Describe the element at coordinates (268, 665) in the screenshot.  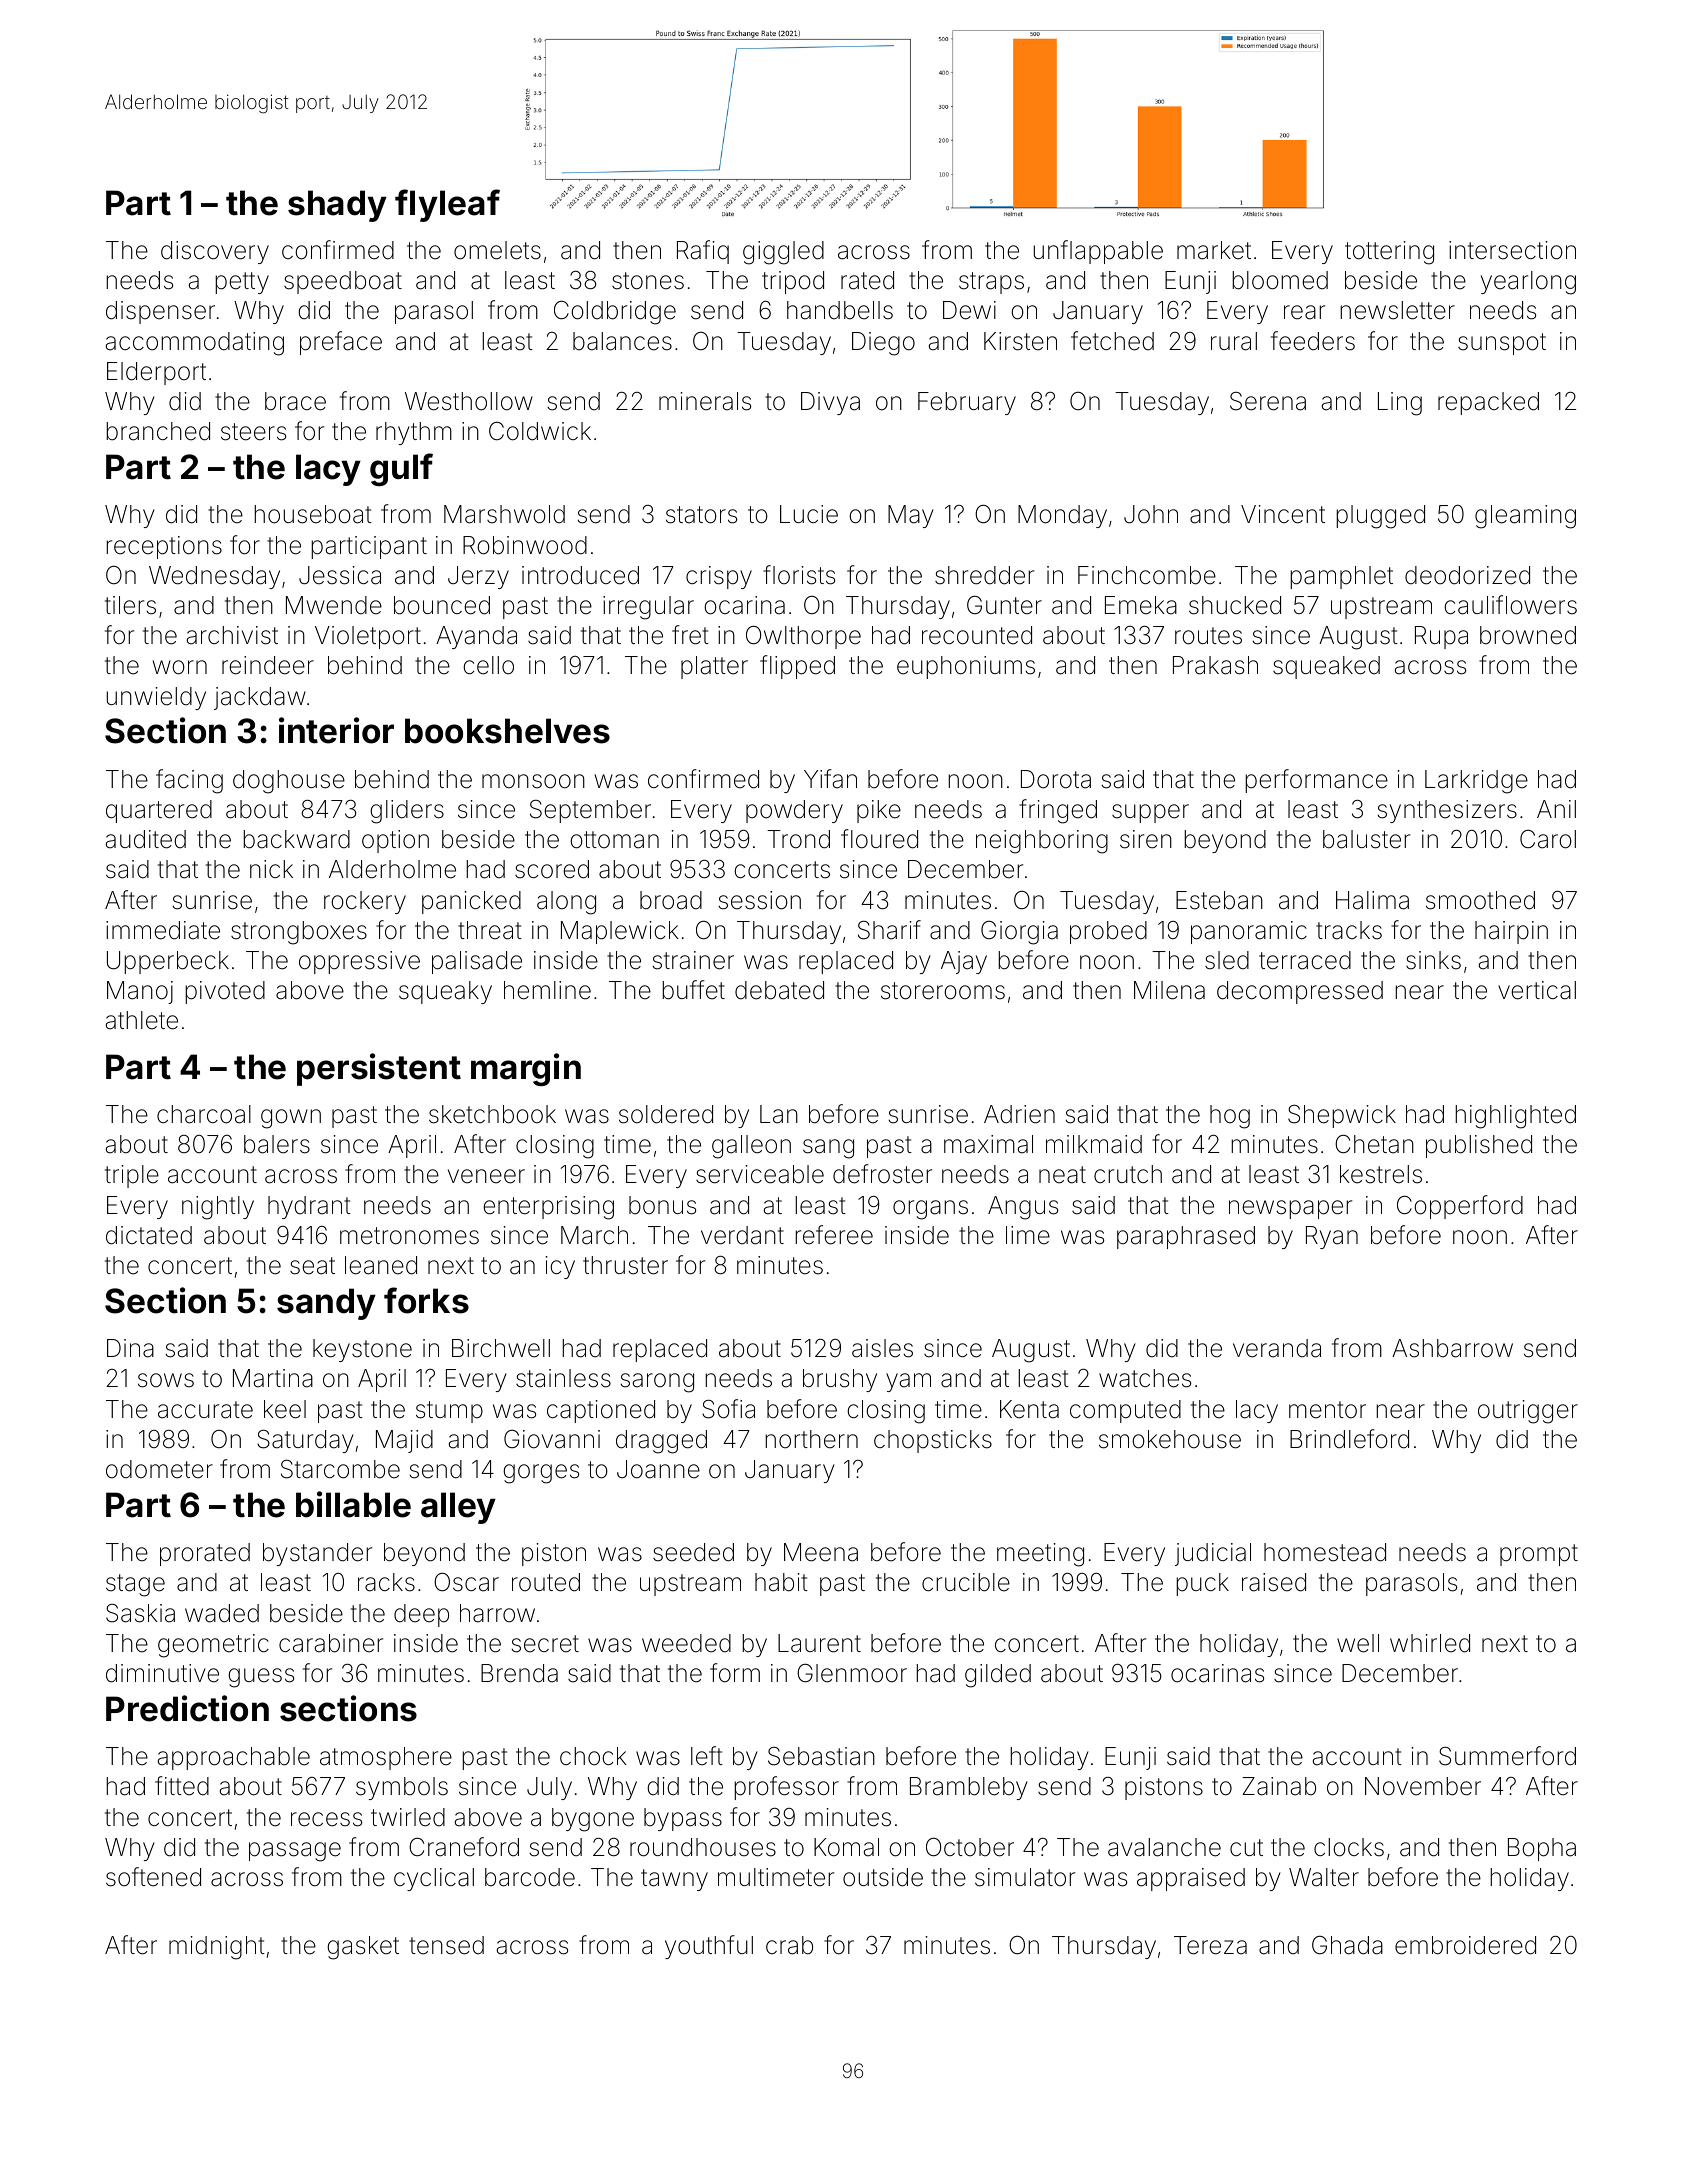
I see `reindeer` at that location.
